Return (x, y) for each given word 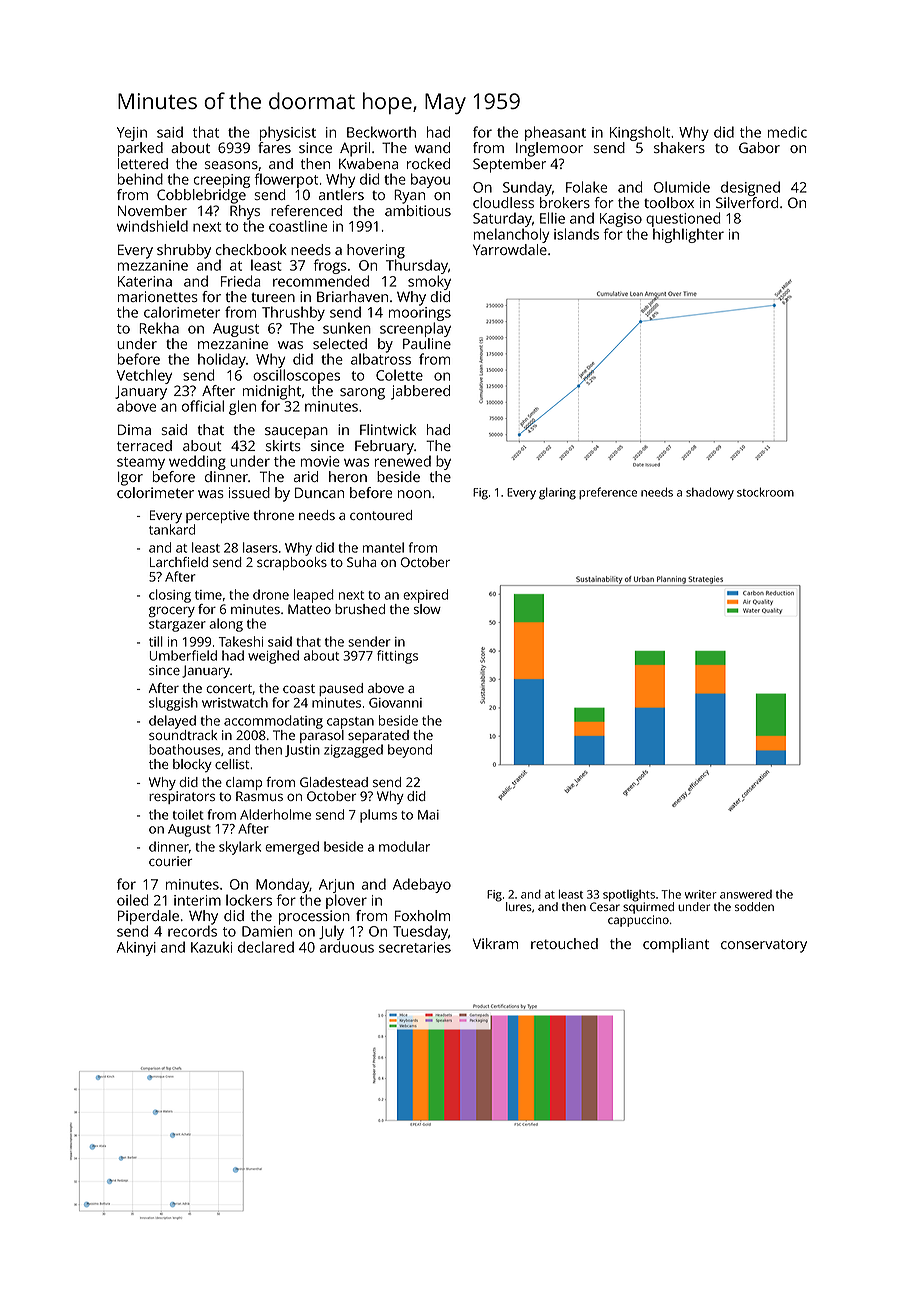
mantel (383, 547)
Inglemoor (549, 149)
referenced (306, 210)
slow (427, 609)
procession (314, 917)
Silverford (747, 202)
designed (750, 188)
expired (425, 596)
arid (306, 476)
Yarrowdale (510, 249)
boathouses (184, 749)
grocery (172, 612)
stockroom (765, 492)
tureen (273, 297)
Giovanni (395, 703)
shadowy (710, 493)
